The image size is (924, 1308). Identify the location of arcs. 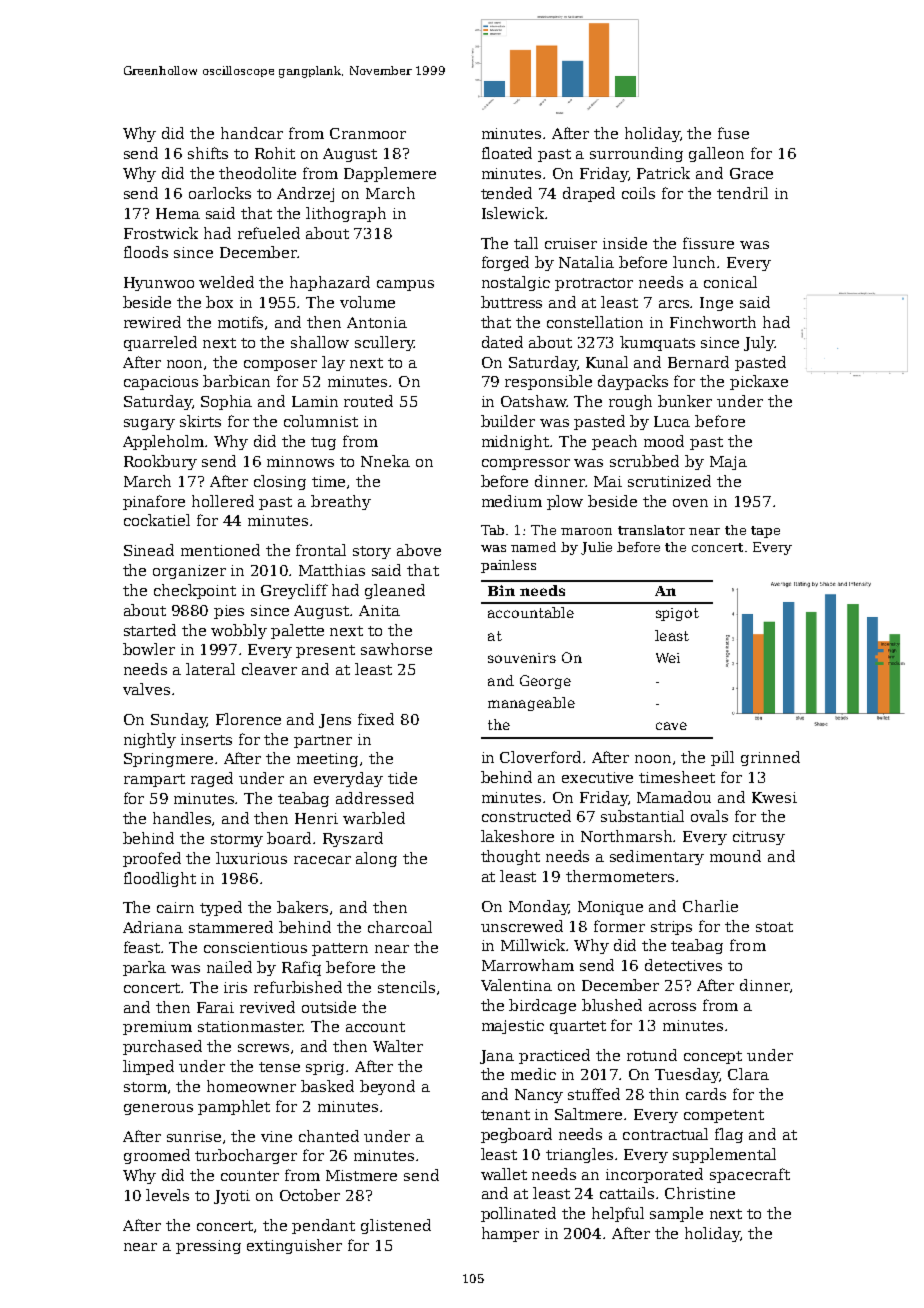
(675, 304).
